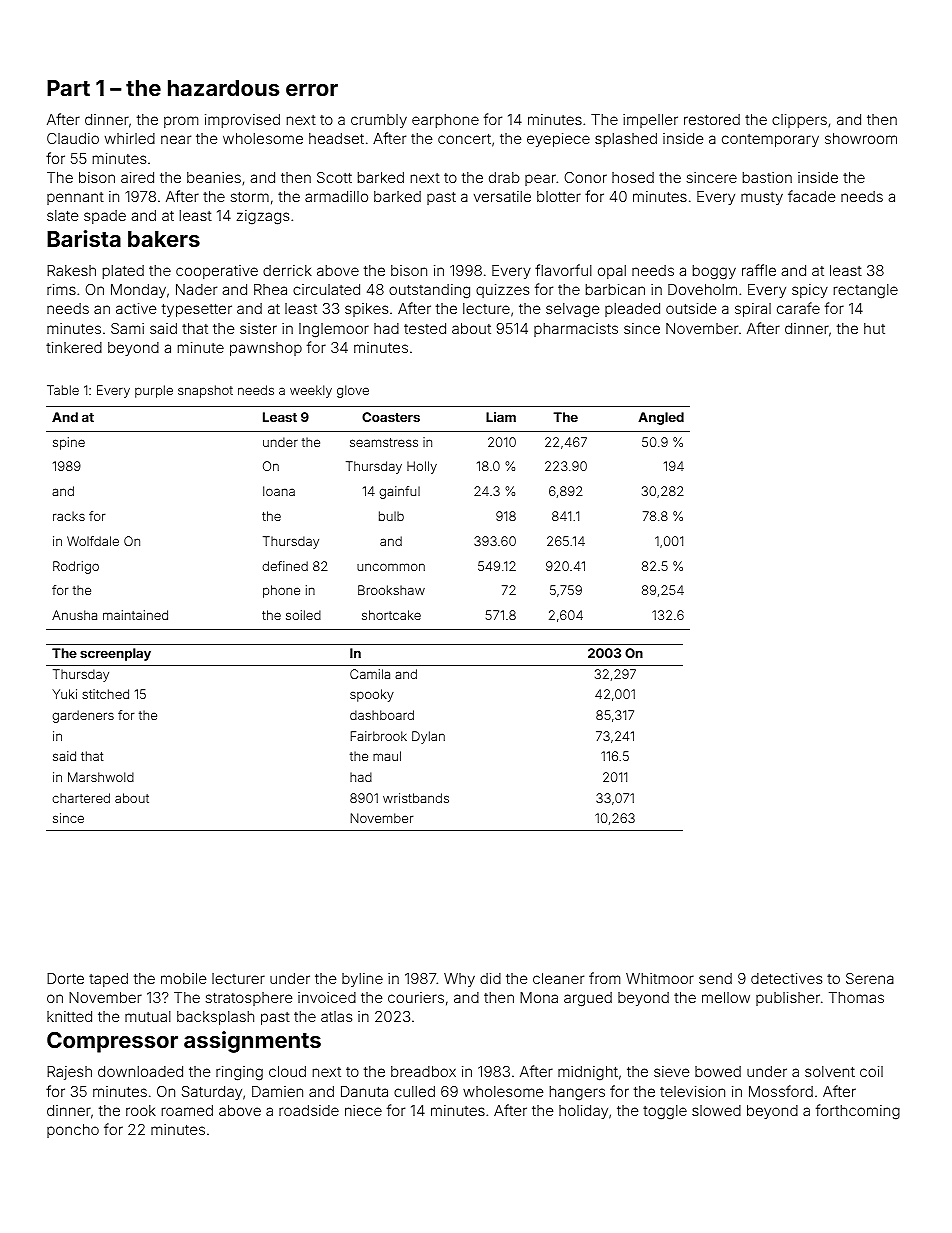  I want to click on Angled, so click(661, 418).
